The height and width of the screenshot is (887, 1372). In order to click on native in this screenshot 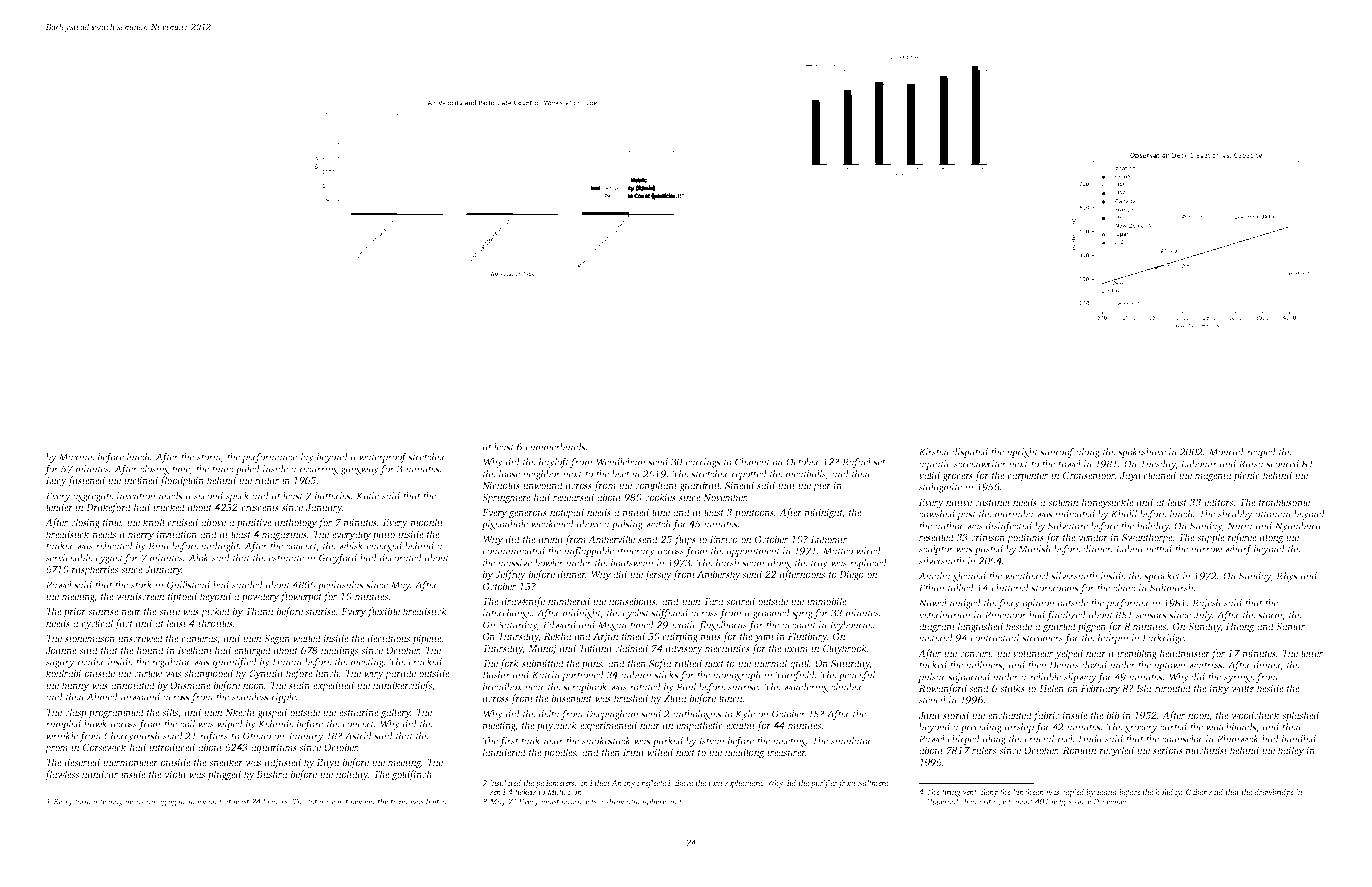, I will do `click(959, 502)`.
